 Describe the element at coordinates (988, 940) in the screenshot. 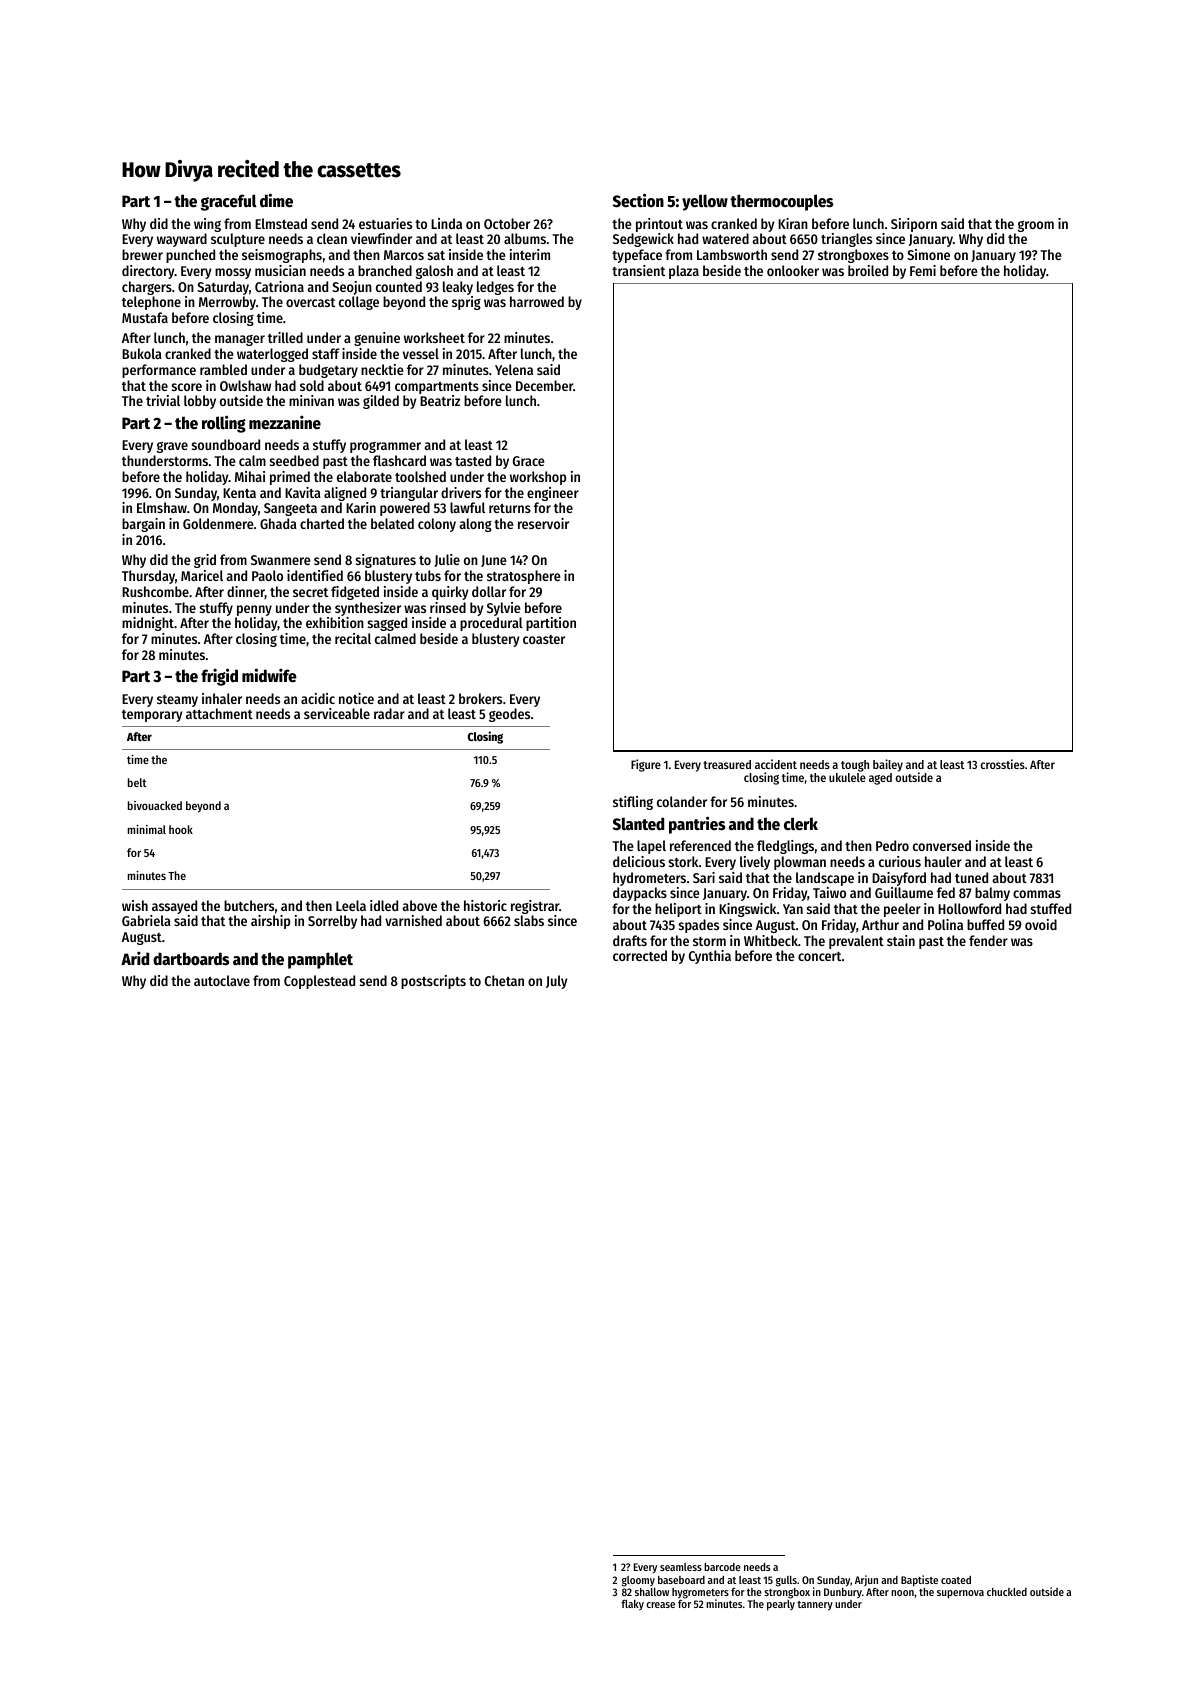

I see `fender` at that location.
